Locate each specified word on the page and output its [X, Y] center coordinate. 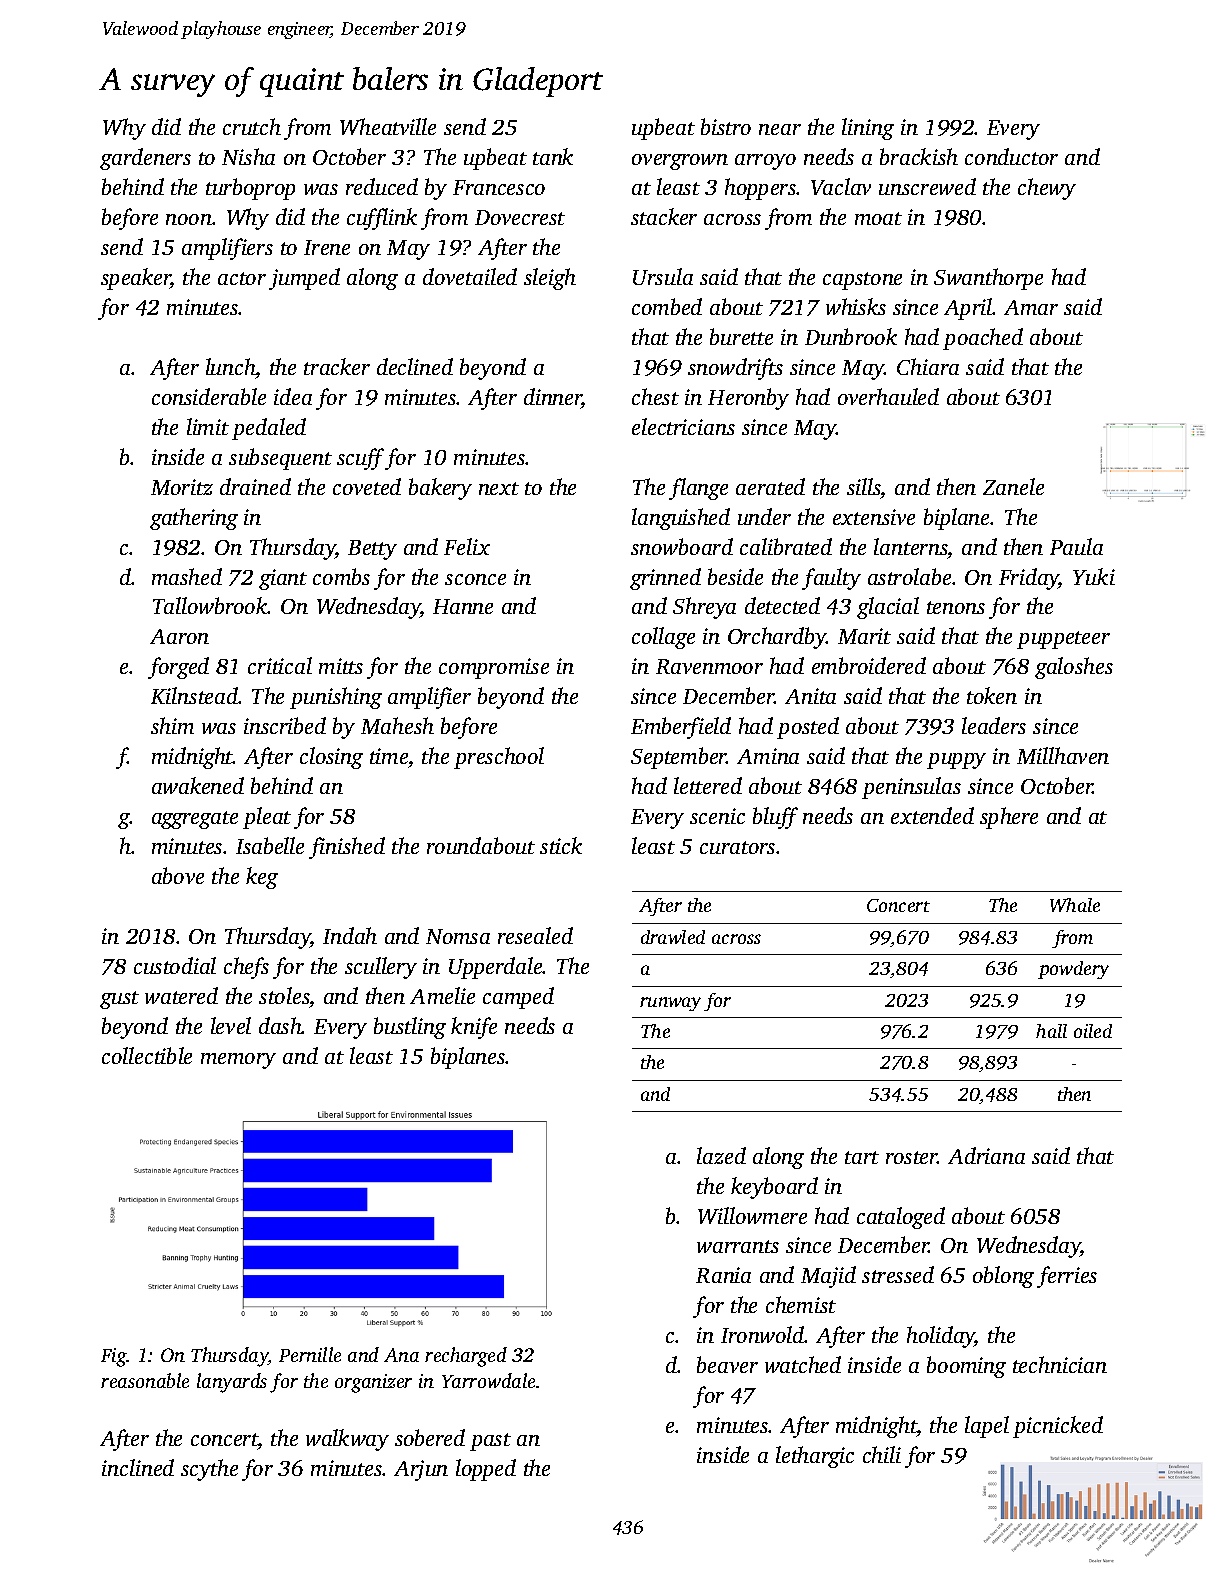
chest [655, 396]
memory [238, 1061]
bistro [726, 126]
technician [1060, 1364]
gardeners [145, 159]
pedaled [269, 429]
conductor [1011, 156]
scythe [209, 1470]
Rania [723, 1275]
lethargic [815, 1457]
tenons [956, 607]
